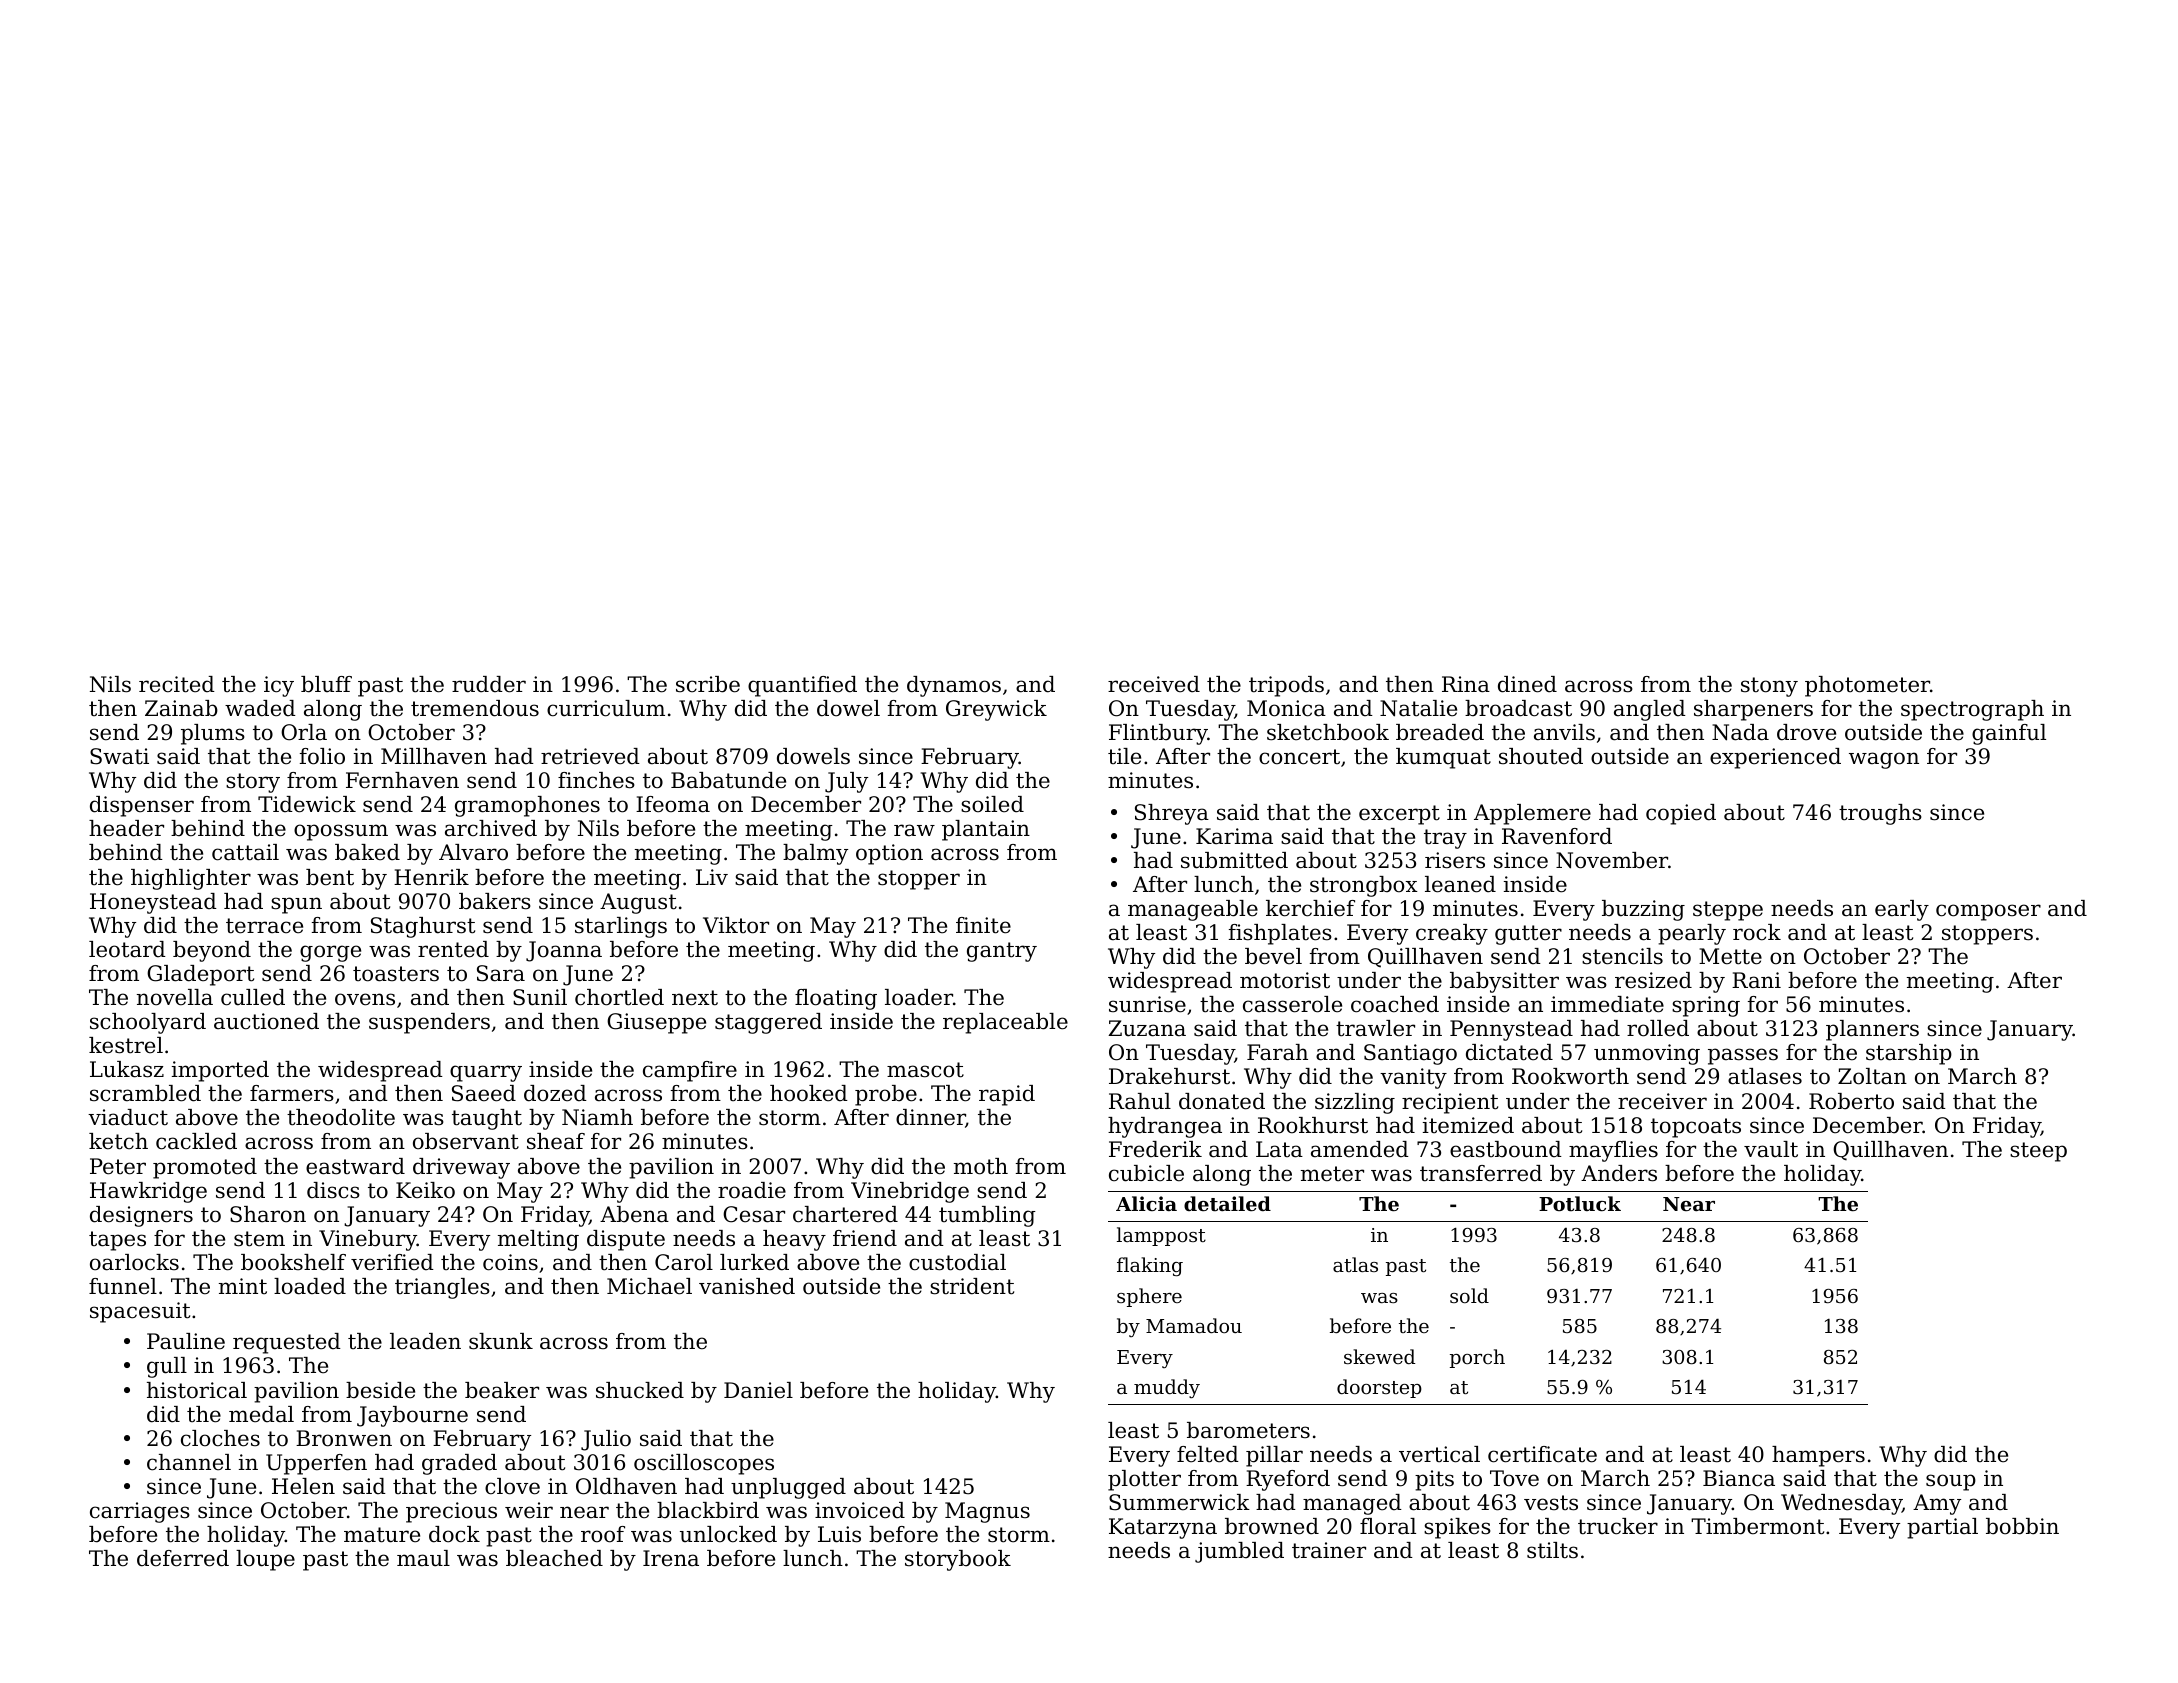  I want to click on spacesuit, so click(140, 1312).
